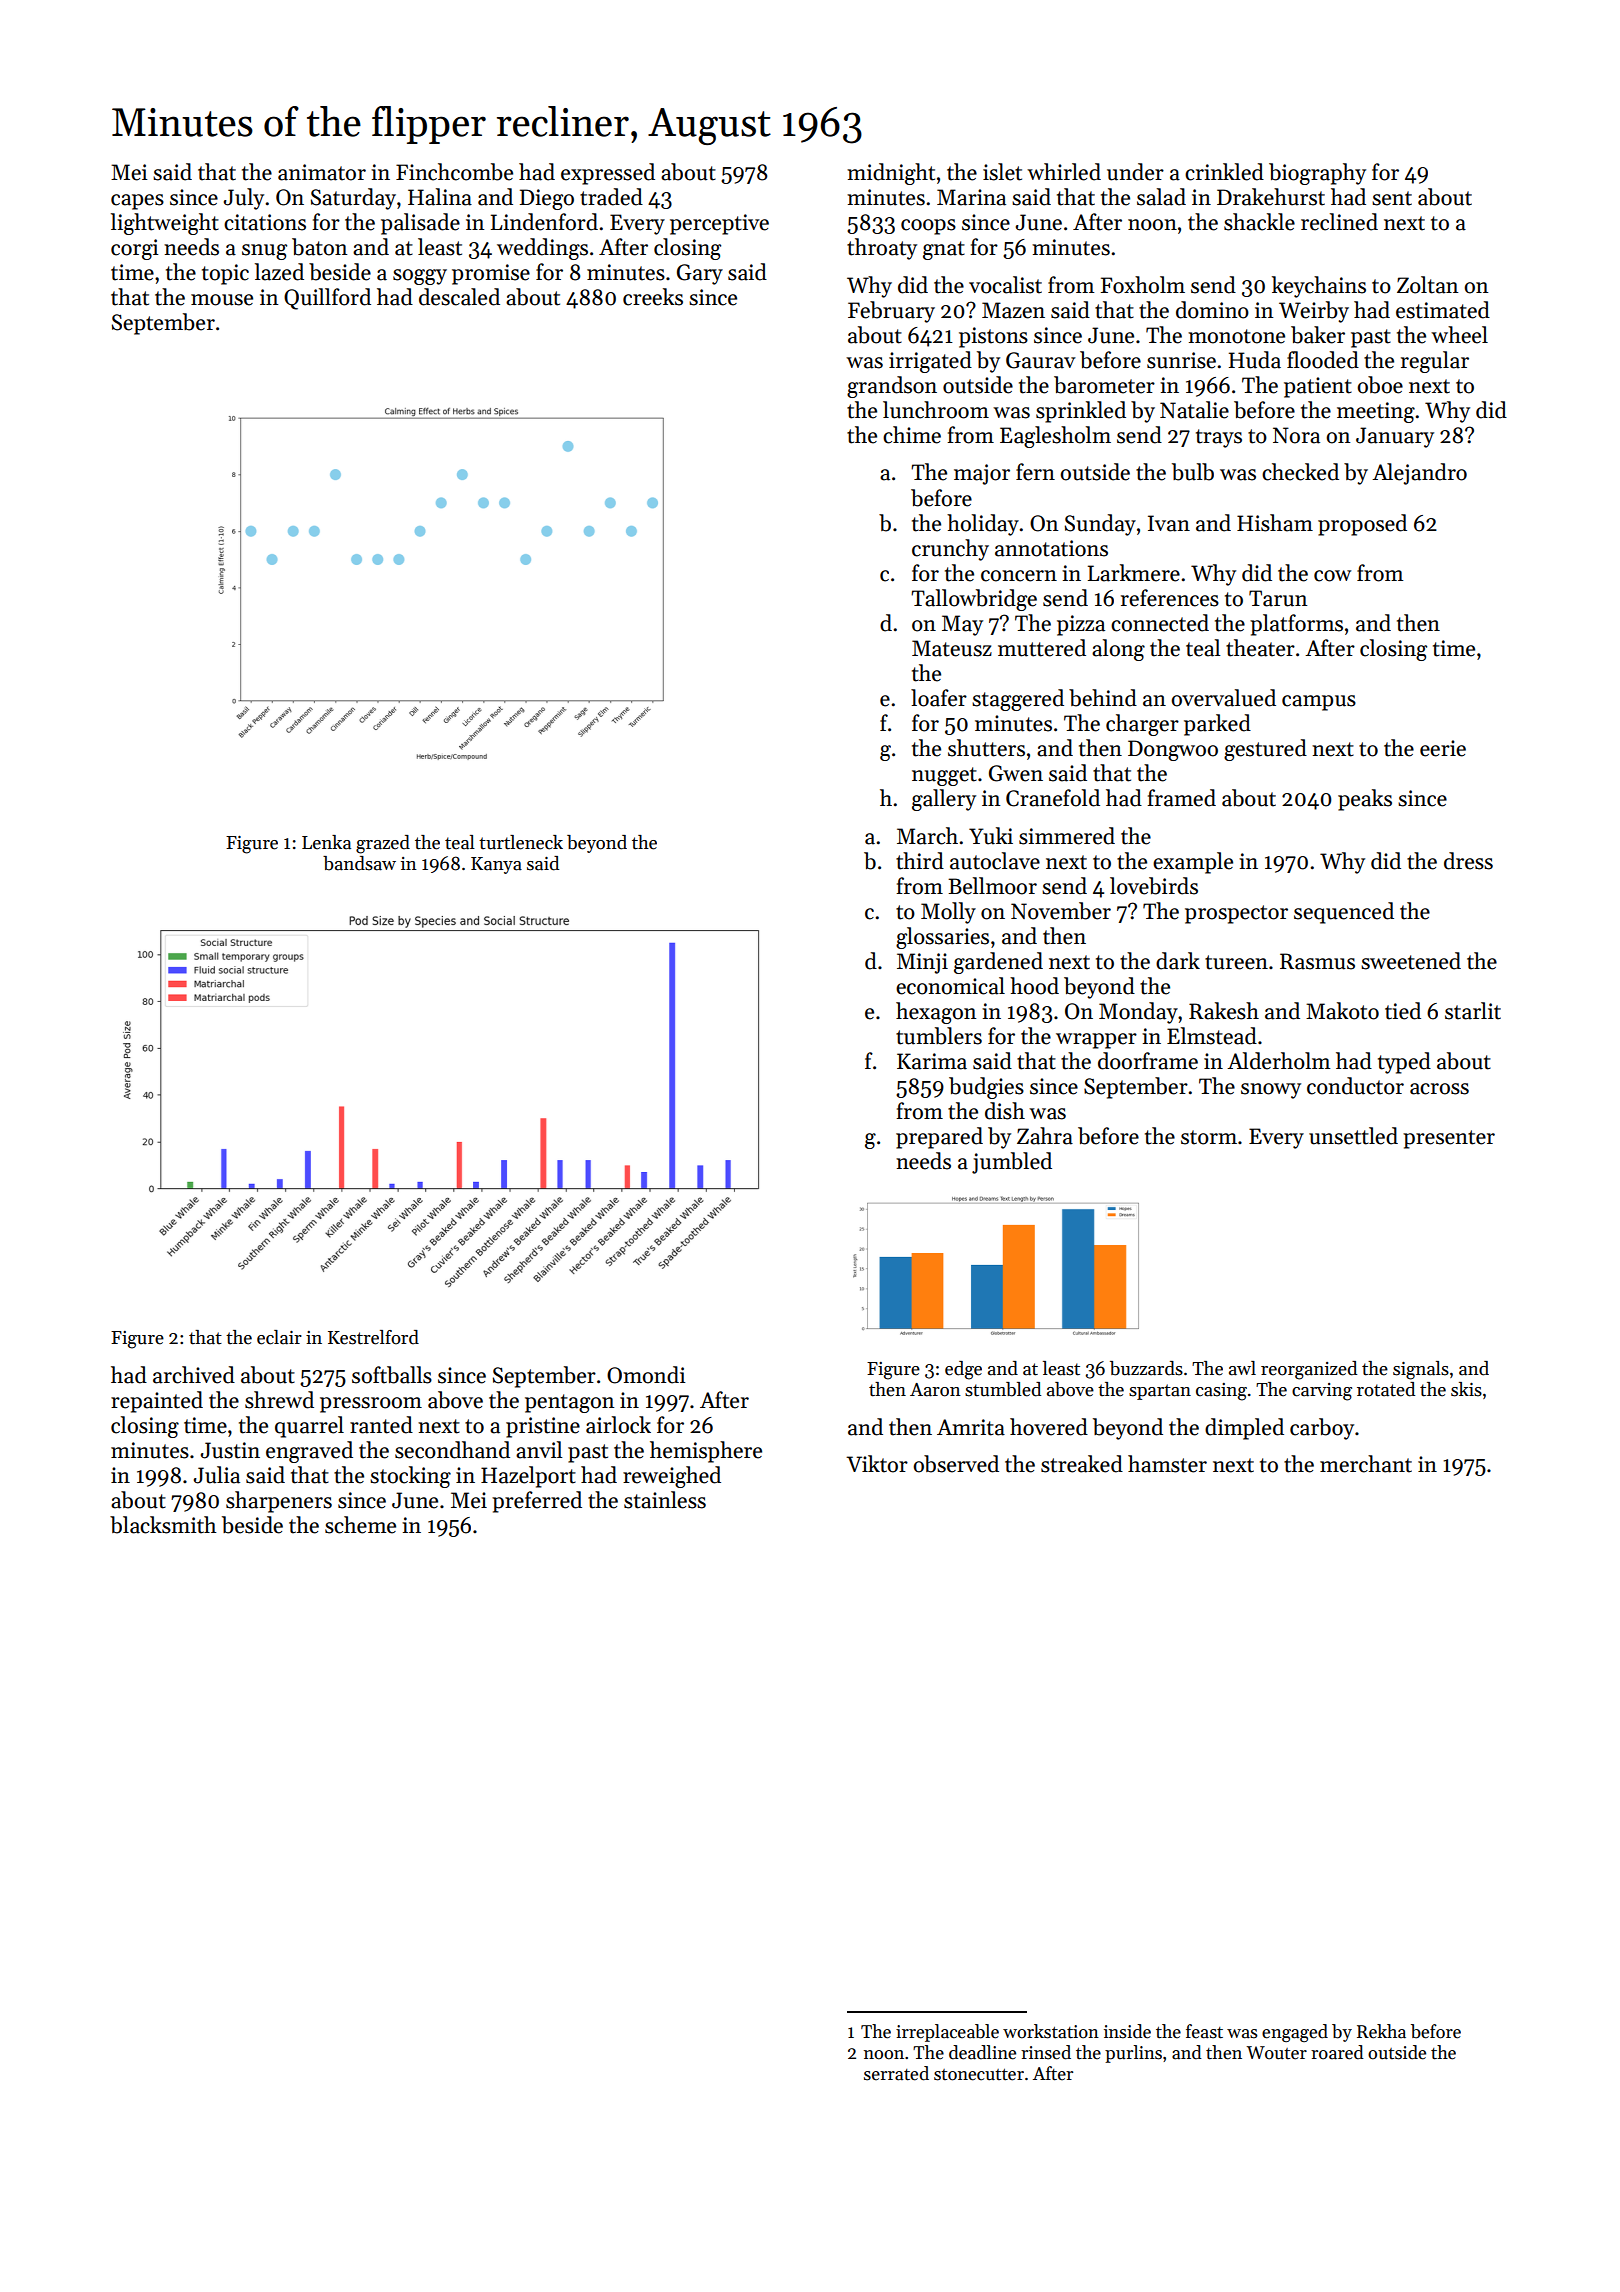  Describe the element at coordinates (1362, 525) in the screenshot. I see `proposed` at that location.
